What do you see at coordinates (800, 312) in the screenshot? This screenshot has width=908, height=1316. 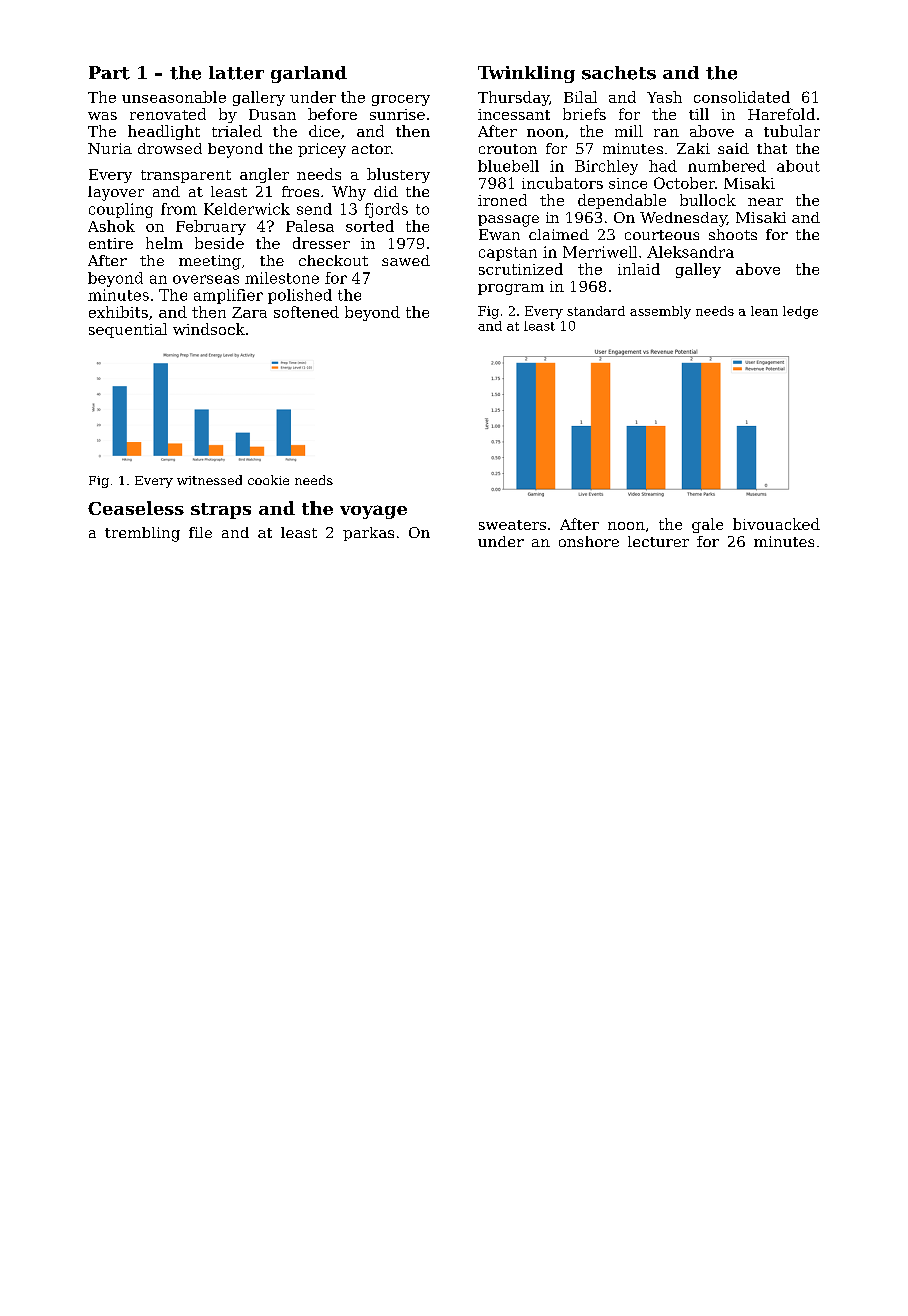 I see `ledge` at bounding box center [800, 312].
